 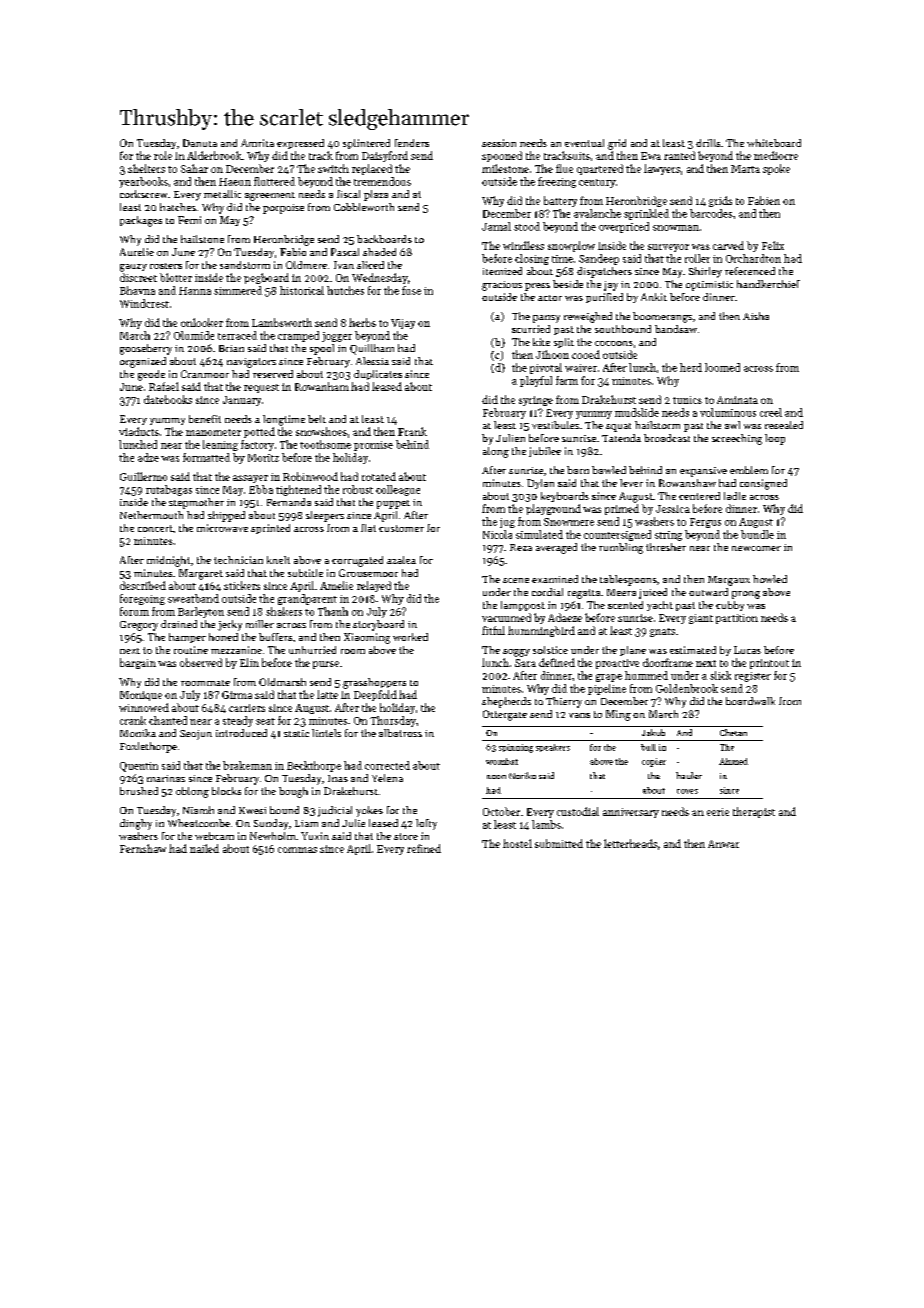 What do you see at coordinates (722, 367) in the screenshot?
I see `loomed` at bounding box center [722, 367].
